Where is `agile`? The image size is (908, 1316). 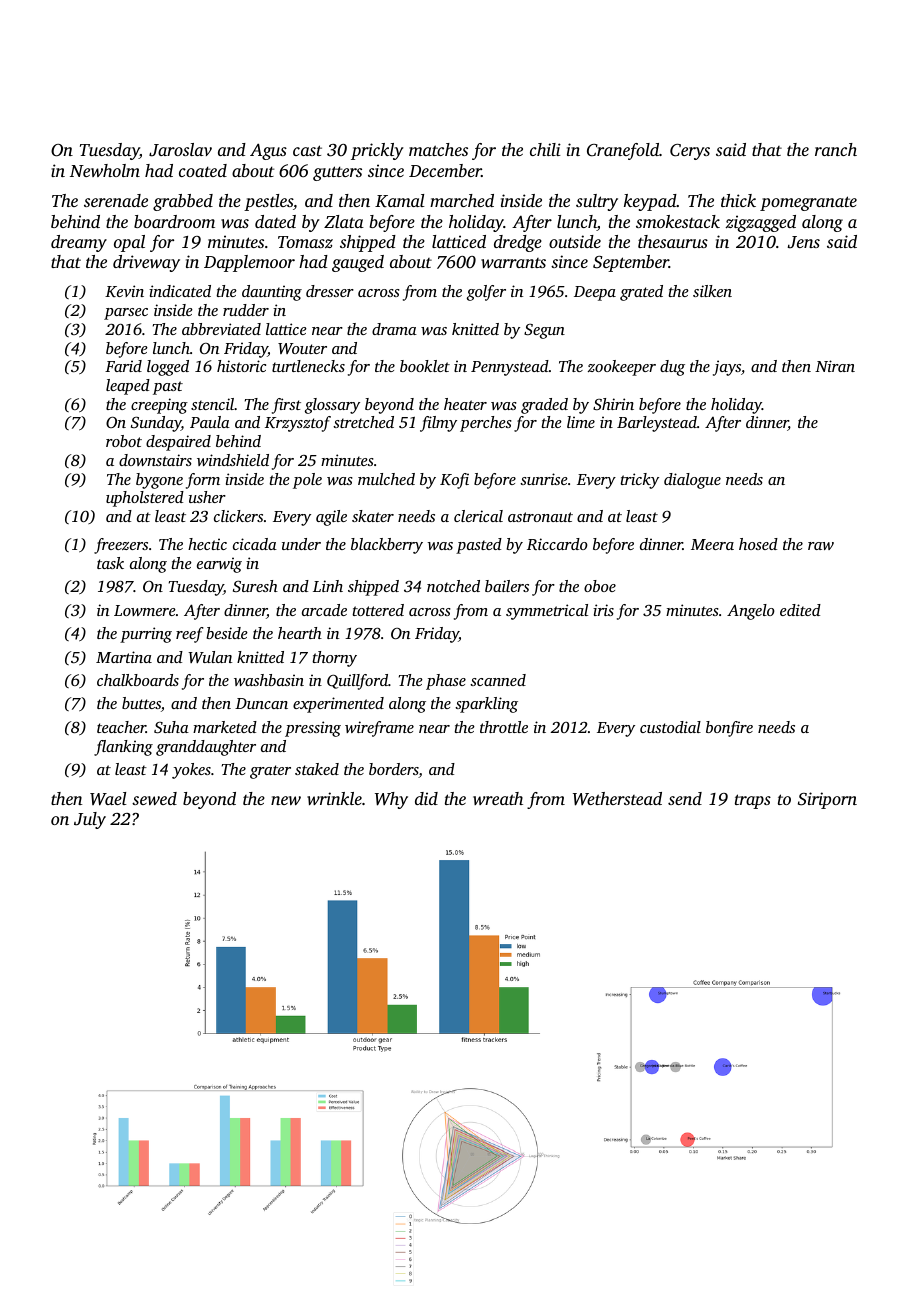
agile is located at coordinates (331, 518).
